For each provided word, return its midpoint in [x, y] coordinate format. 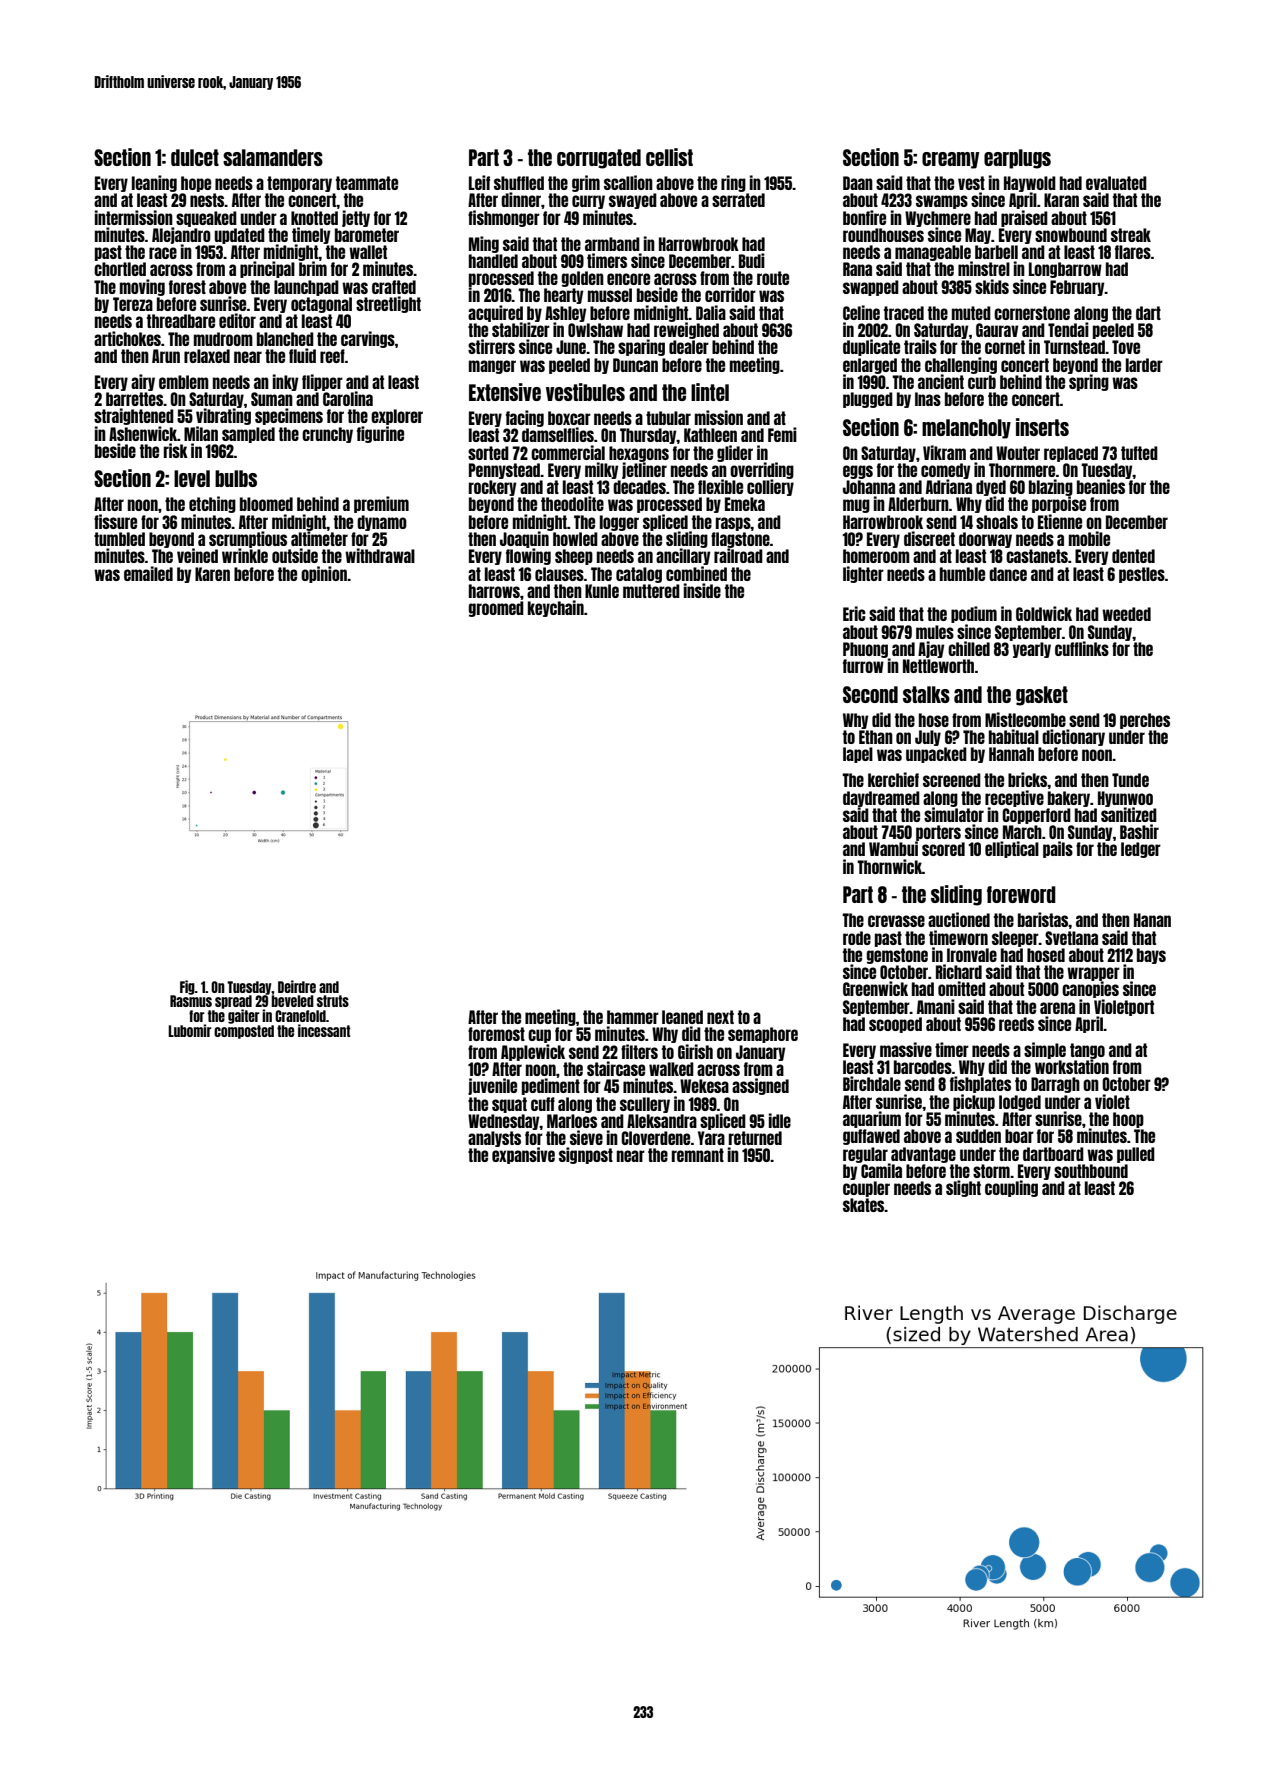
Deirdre [297, 986]
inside [702, 590]
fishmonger [504, 218]
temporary [299, 184]
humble [962, 574]
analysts [494, 1139]
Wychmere [938, 219]
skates [864, 1205]
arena [1057, 1008]
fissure [115, 521]
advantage [923, 1155]
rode [857, 938]
